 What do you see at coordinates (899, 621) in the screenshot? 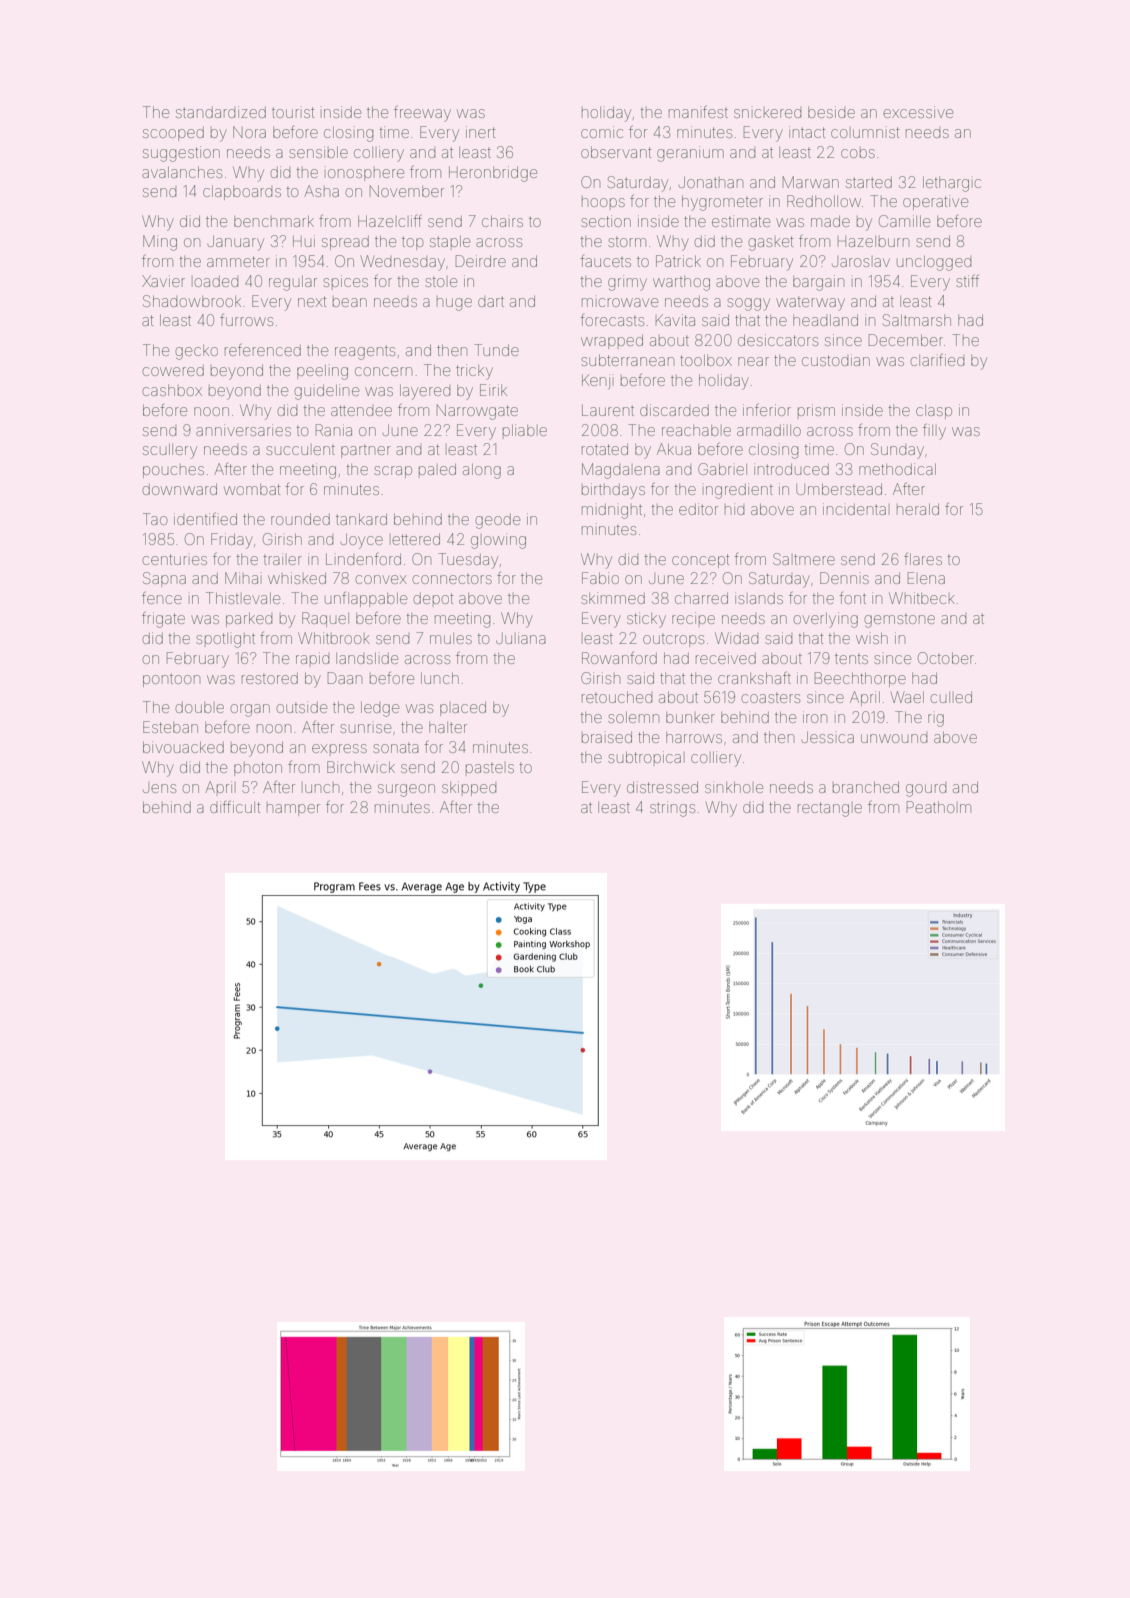
I see `gemstone` at bounding box center [899, 621].
